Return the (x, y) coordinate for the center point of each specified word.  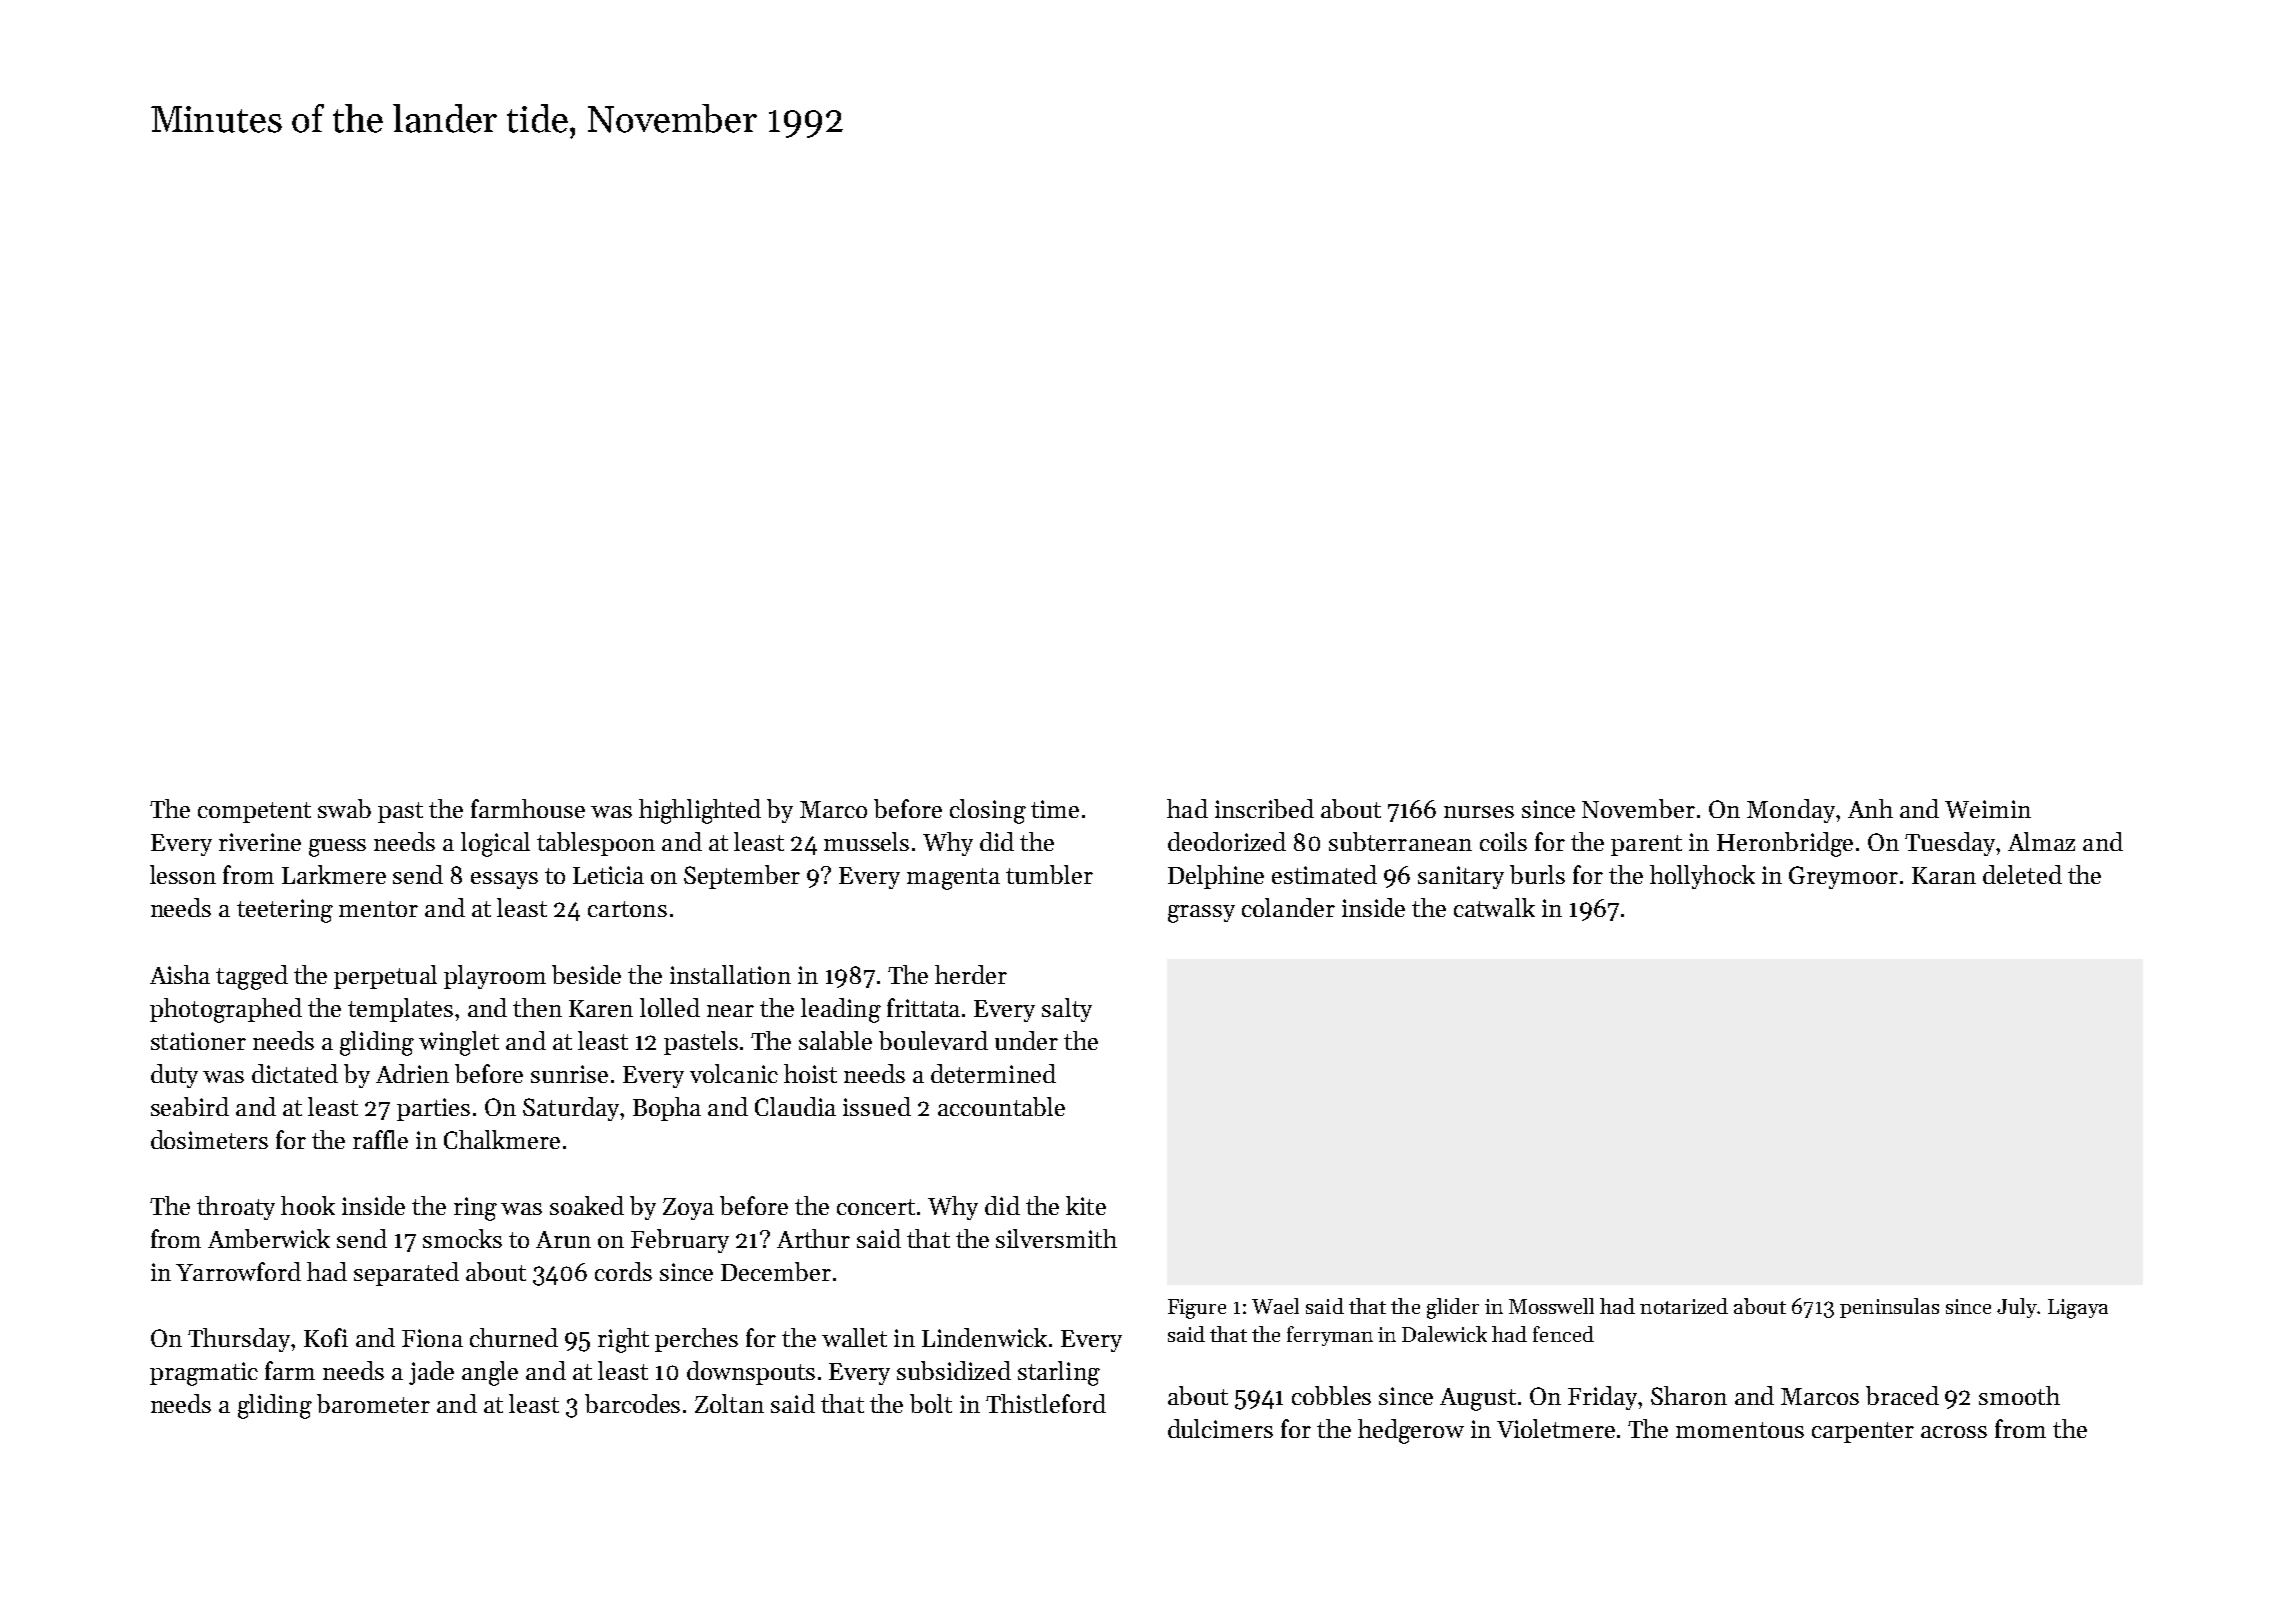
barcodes (632, 1403)
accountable (1001, 1106)
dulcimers (1220, 1428)
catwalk (1494, 907)
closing (988, 811)
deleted (2022, 874)
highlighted (700, 811)
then (537, 1007)
